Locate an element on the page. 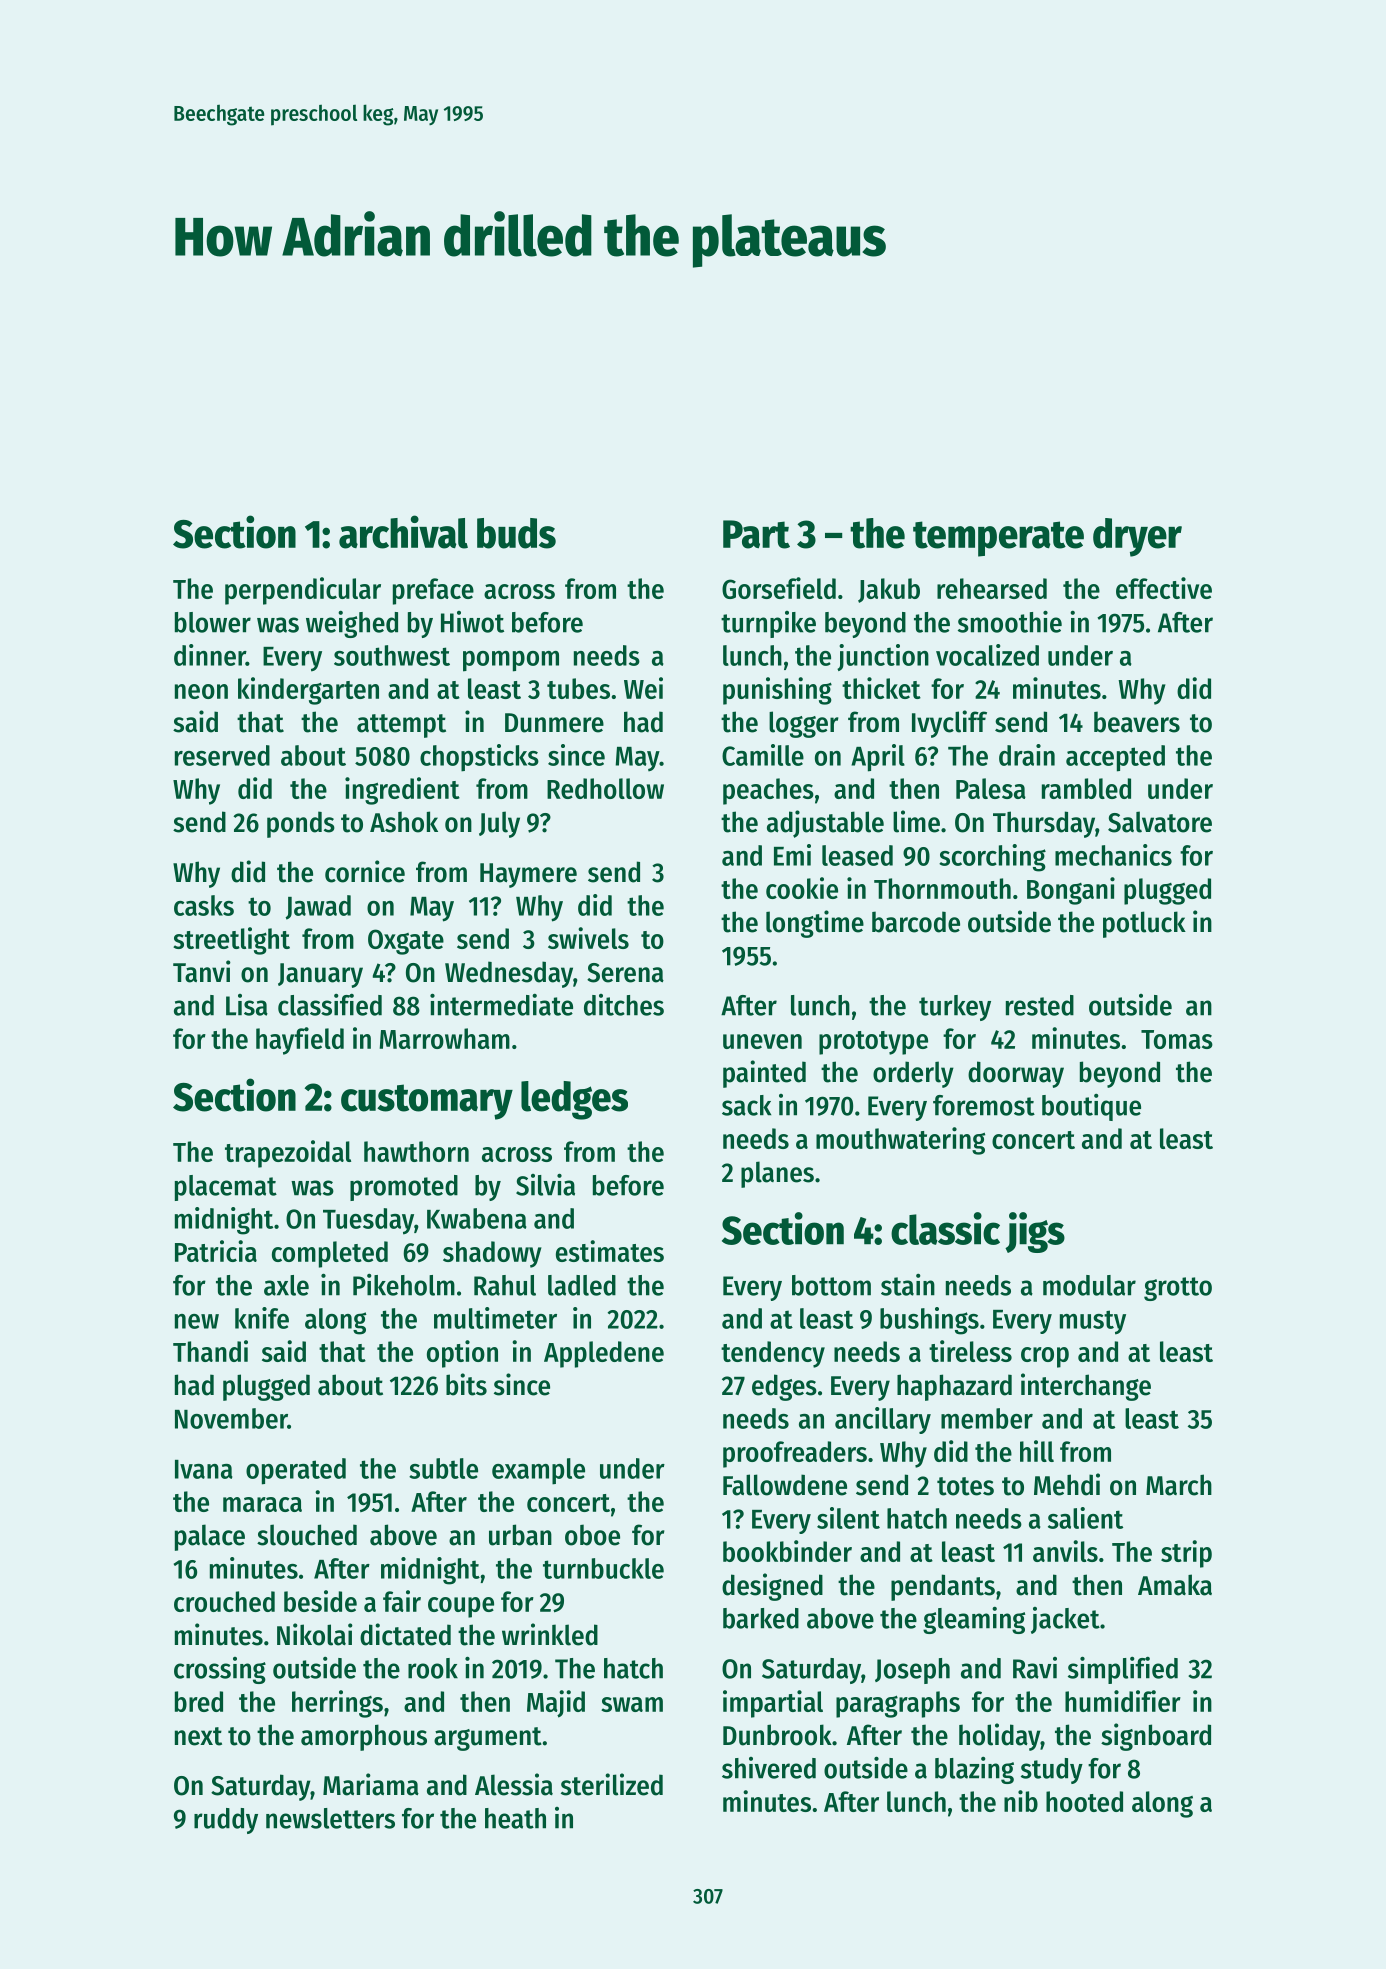 The height and width of the page is (1969, 1386). Haymere is located at coordinates (528, 875).
